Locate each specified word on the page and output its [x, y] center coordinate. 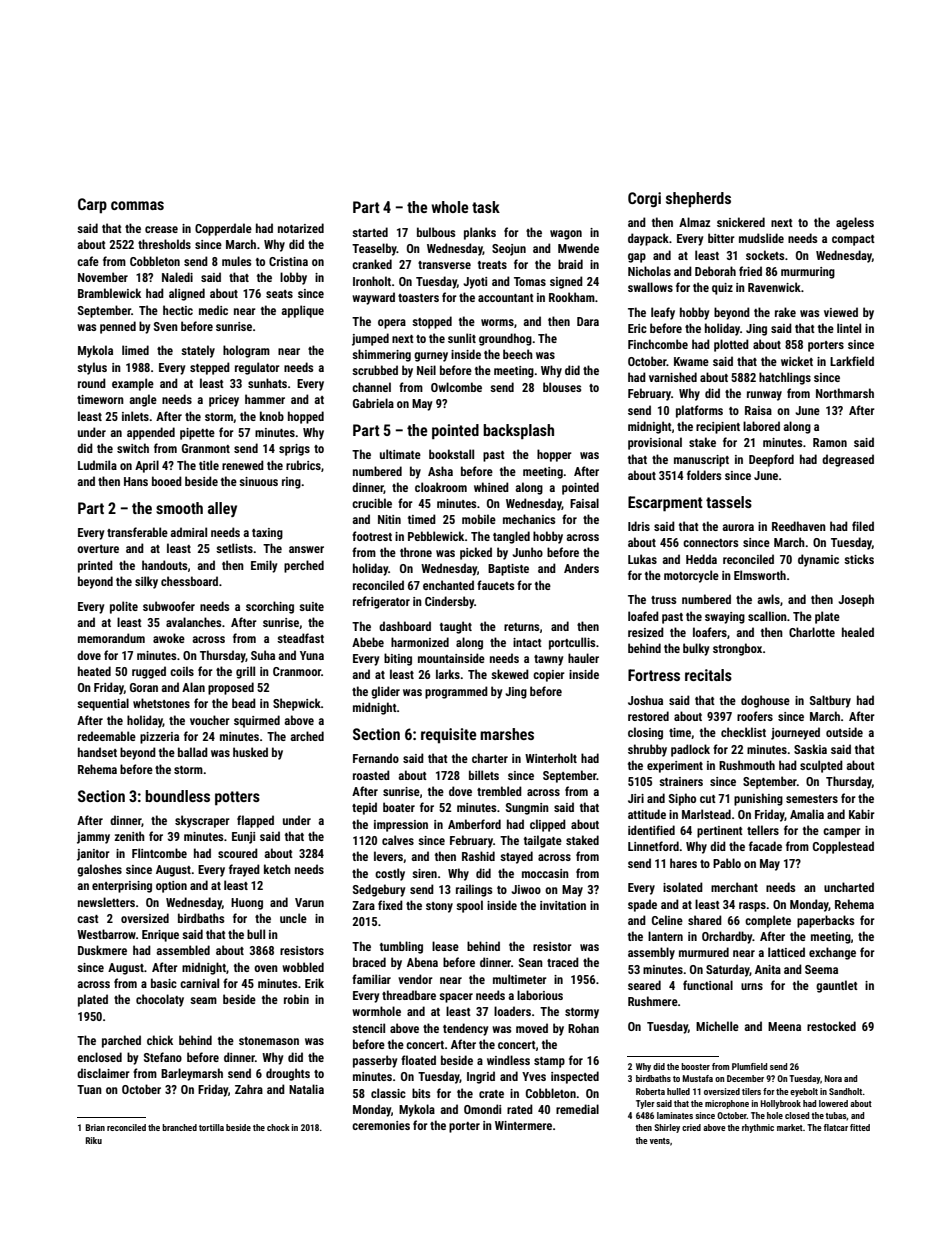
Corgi [644, 199]
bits [421, 1093]
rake [785, 312]
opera [392, 324]
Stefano [163, 1057]
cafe [88, 261]
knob [272, 416]
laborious [540, 995]
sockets [765, 255]
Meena [784, 1026]
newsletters [106, 902]
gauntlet [837, 986]
